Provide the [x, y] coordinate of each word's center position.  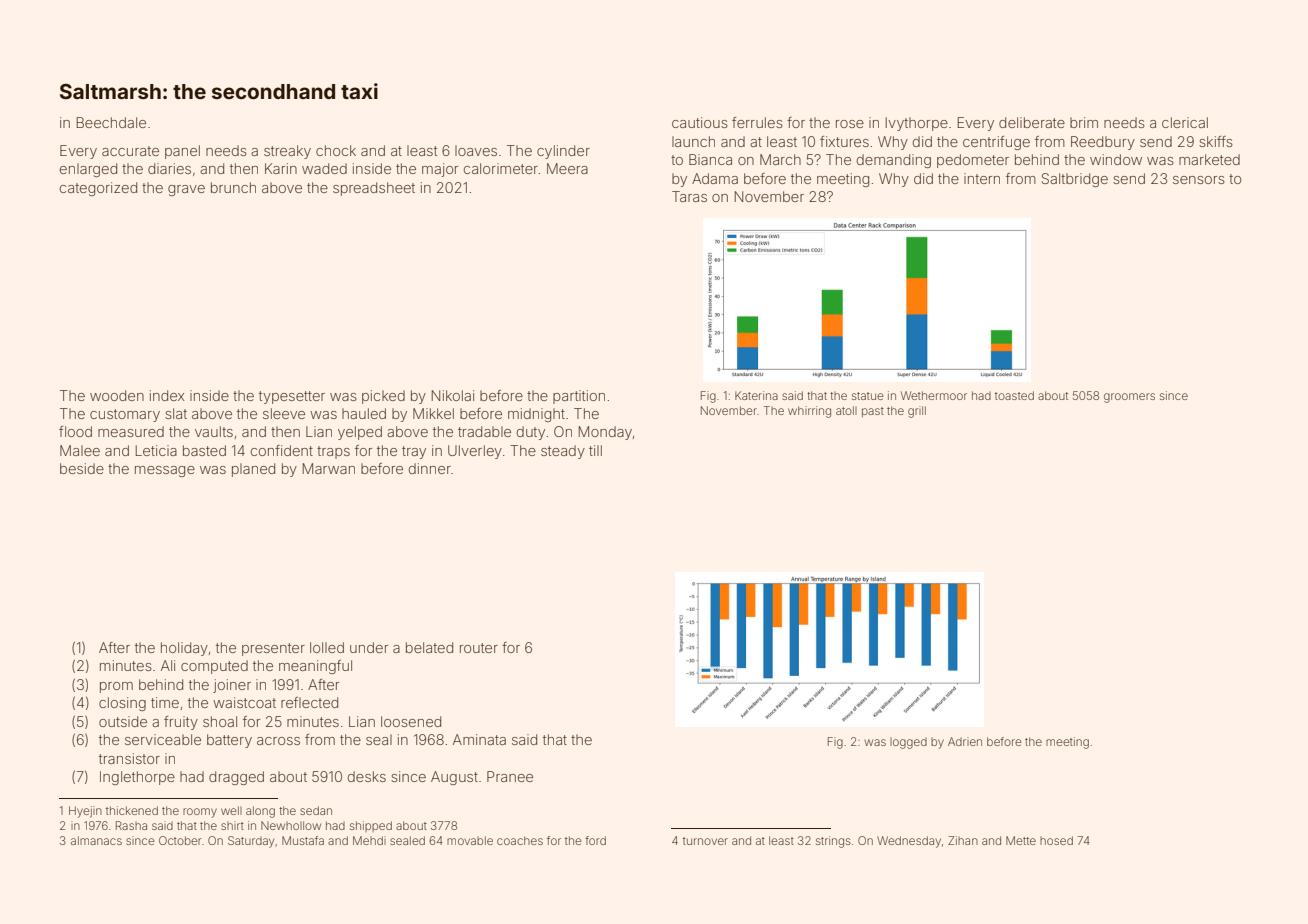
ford [595, 840]
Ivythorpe [917, 124]
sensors [1199, 180]
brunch [233, 187]
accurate [130, 151]
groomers [1129, 398]
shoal [220, 721]
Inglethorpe [137, 778]
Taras [689, 196]
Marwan [329, 468]
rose [850, 124]
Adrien [965, 741]
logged [908, 743]
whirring [809, 412]
